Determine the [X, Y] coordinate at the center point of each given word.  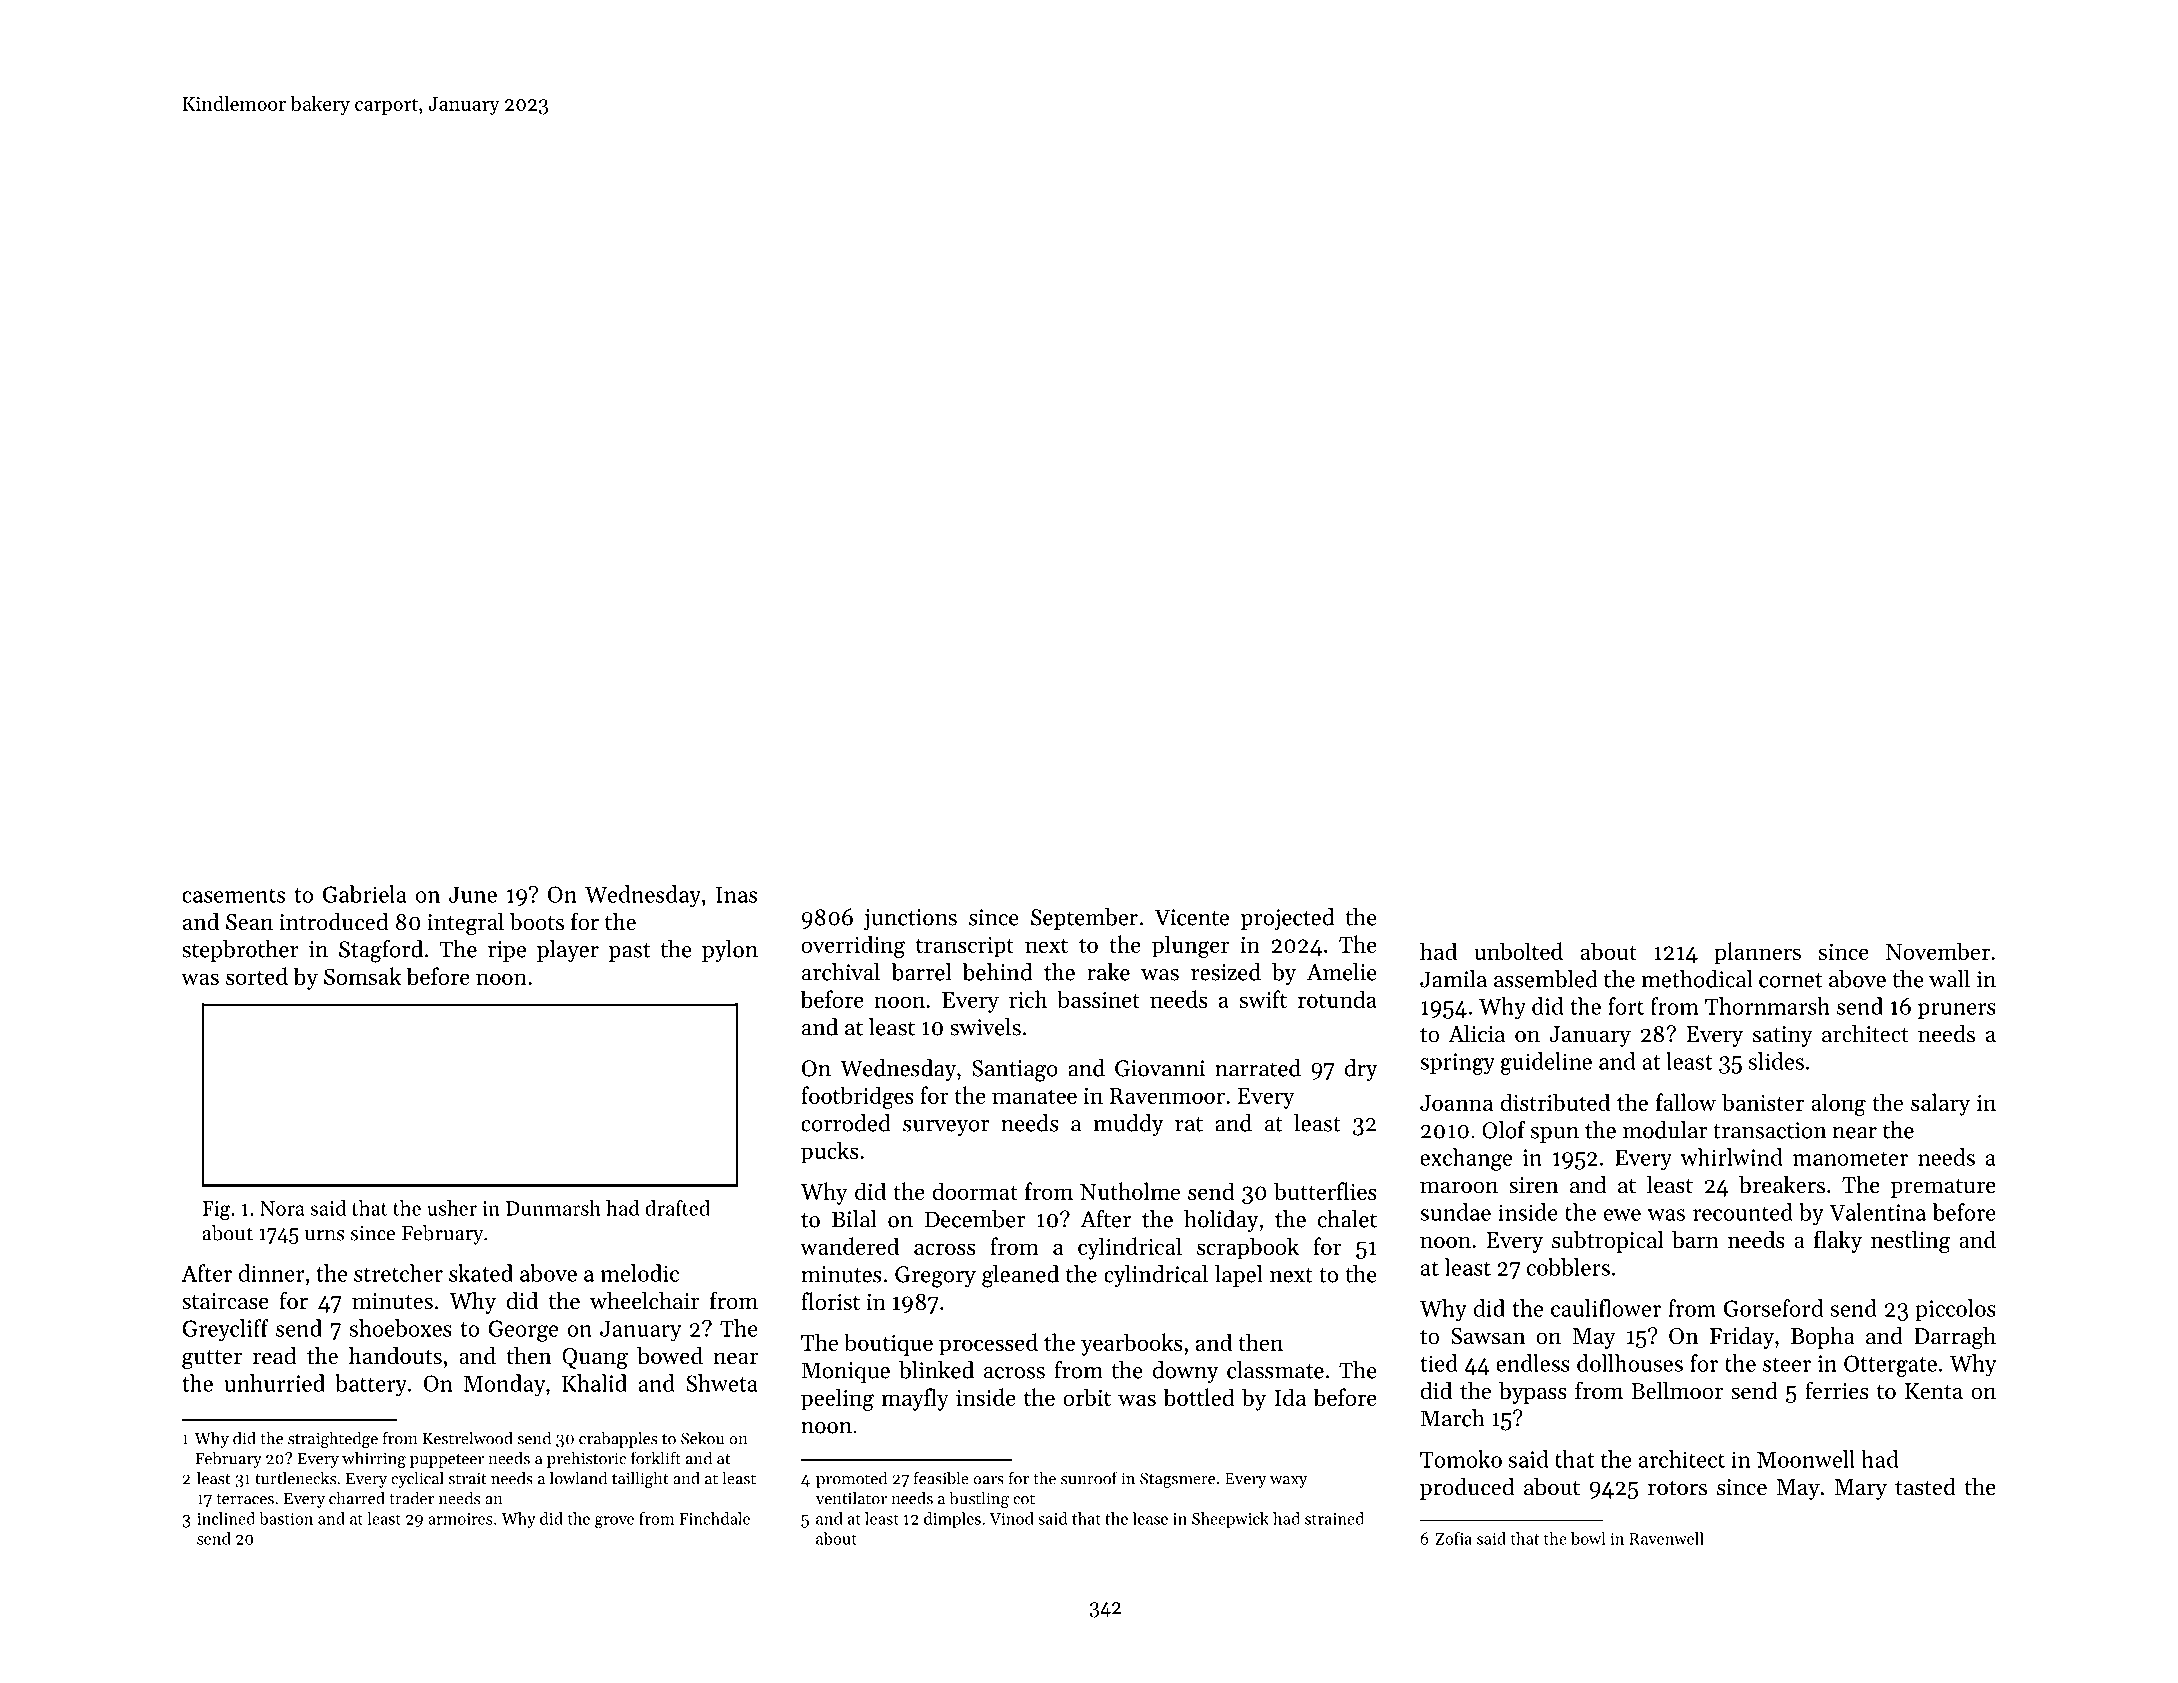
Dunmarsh [553, 1208]
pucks [829, 1152]
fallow [1686, 1102]
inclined [226, 1518]
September [1084, 919]
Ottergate [1890, 1366]
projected [1287, 919]
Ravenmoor [1167, 1096]
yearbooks [1131, 1344]
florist [830, 1301]
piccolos [1955, 1310]
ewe [1622, 1215]
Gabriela [365, 894]
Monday [504, 1385]
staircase [225, 1301]
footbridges [857, 1097]
